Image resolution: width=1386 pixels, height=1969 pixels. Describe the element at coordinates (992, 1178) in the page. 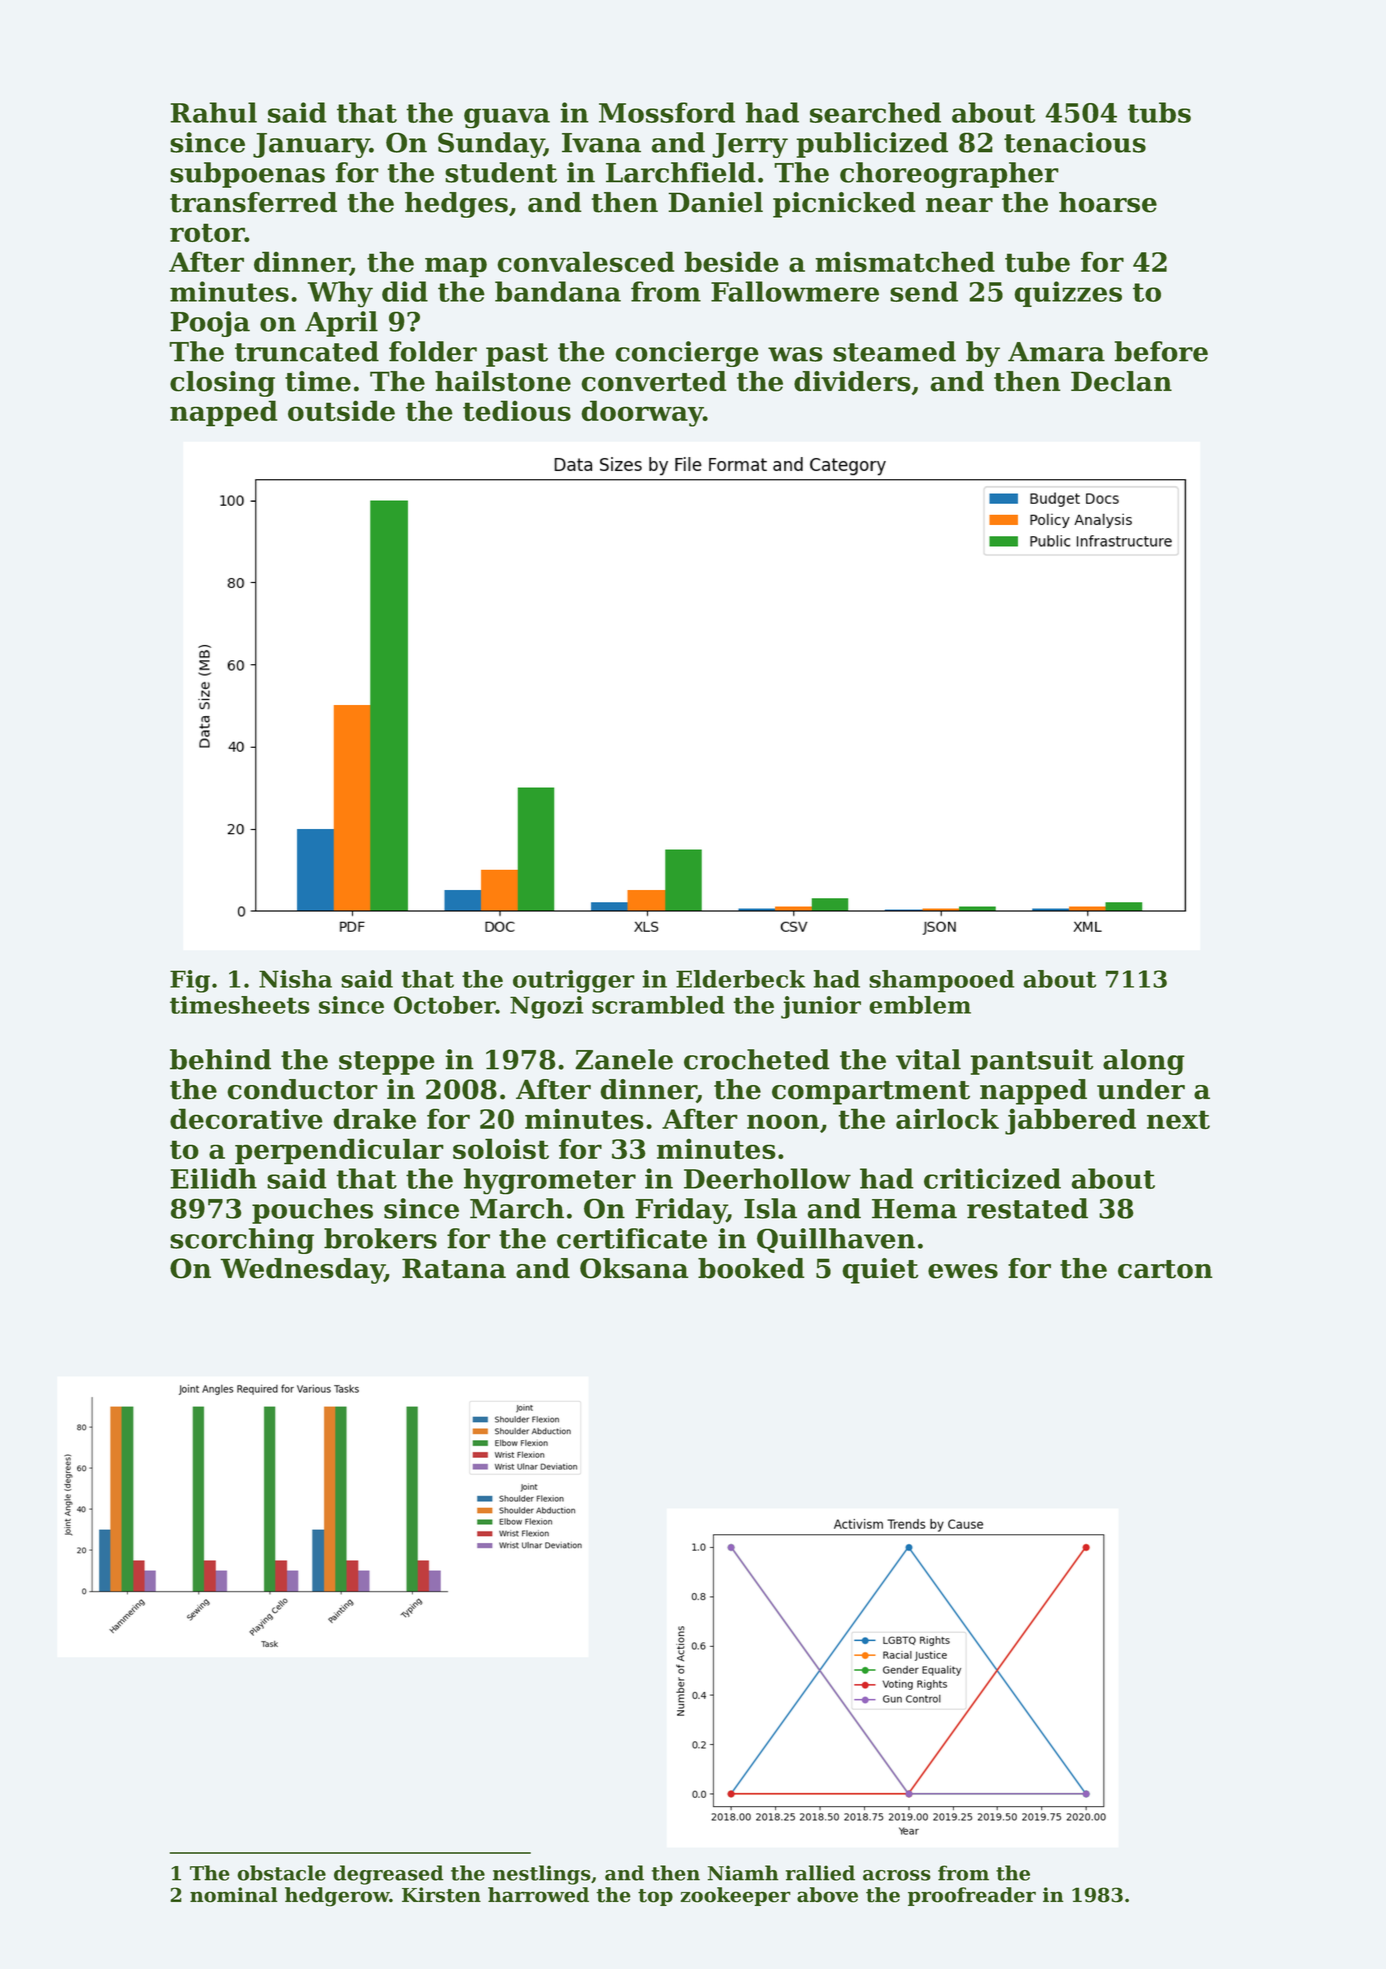

I see `criticized` at that location.
